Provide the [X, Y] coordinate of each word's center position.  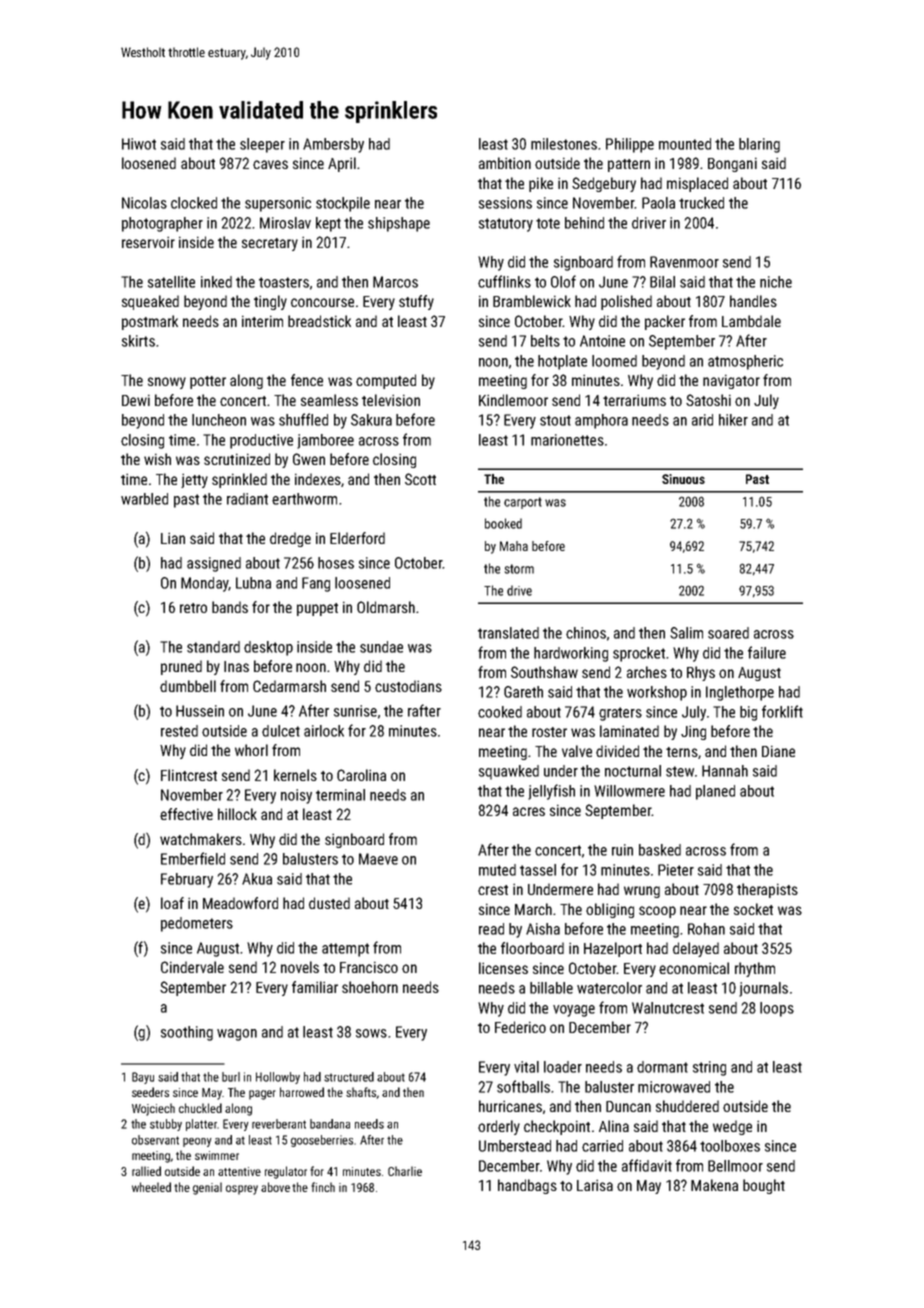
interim [262, 321]
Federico [520, 1027]
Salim [686, 633]
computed [386, 381]
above [275, 1187]
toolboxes [730, 1146]
